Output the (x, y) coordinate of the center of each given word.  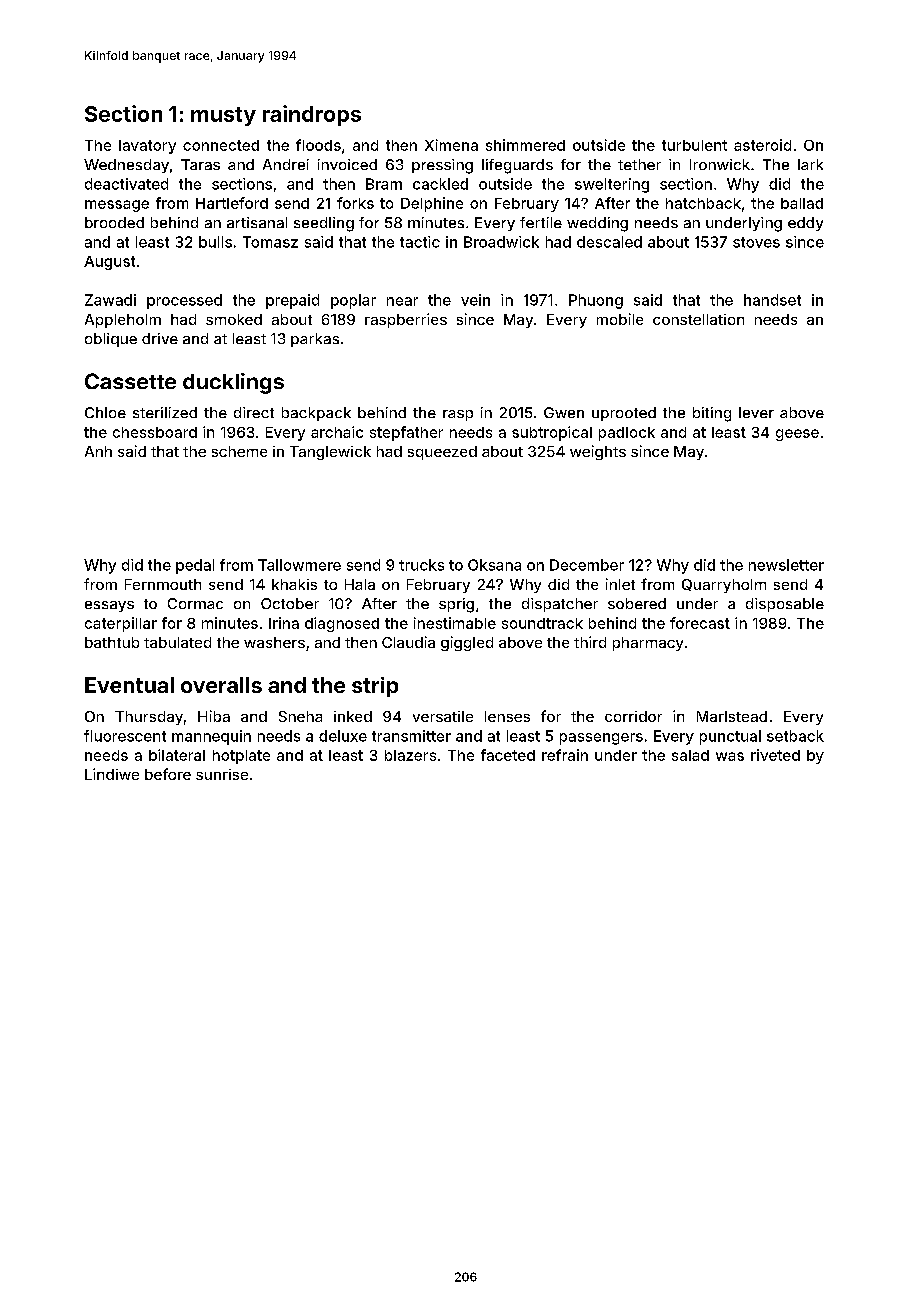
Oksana (494, 565)
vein (475, 300)
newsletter (786, 565)
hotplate (241, 757)
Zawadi (110, 300)
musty (223, 116)
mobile (620, 319)
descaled (609, 242)
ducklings (233, 383)
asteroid (762, 145)
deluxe (343, 736)
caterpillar (121, 624)
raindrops (312, 115)
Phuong (596, 301)
